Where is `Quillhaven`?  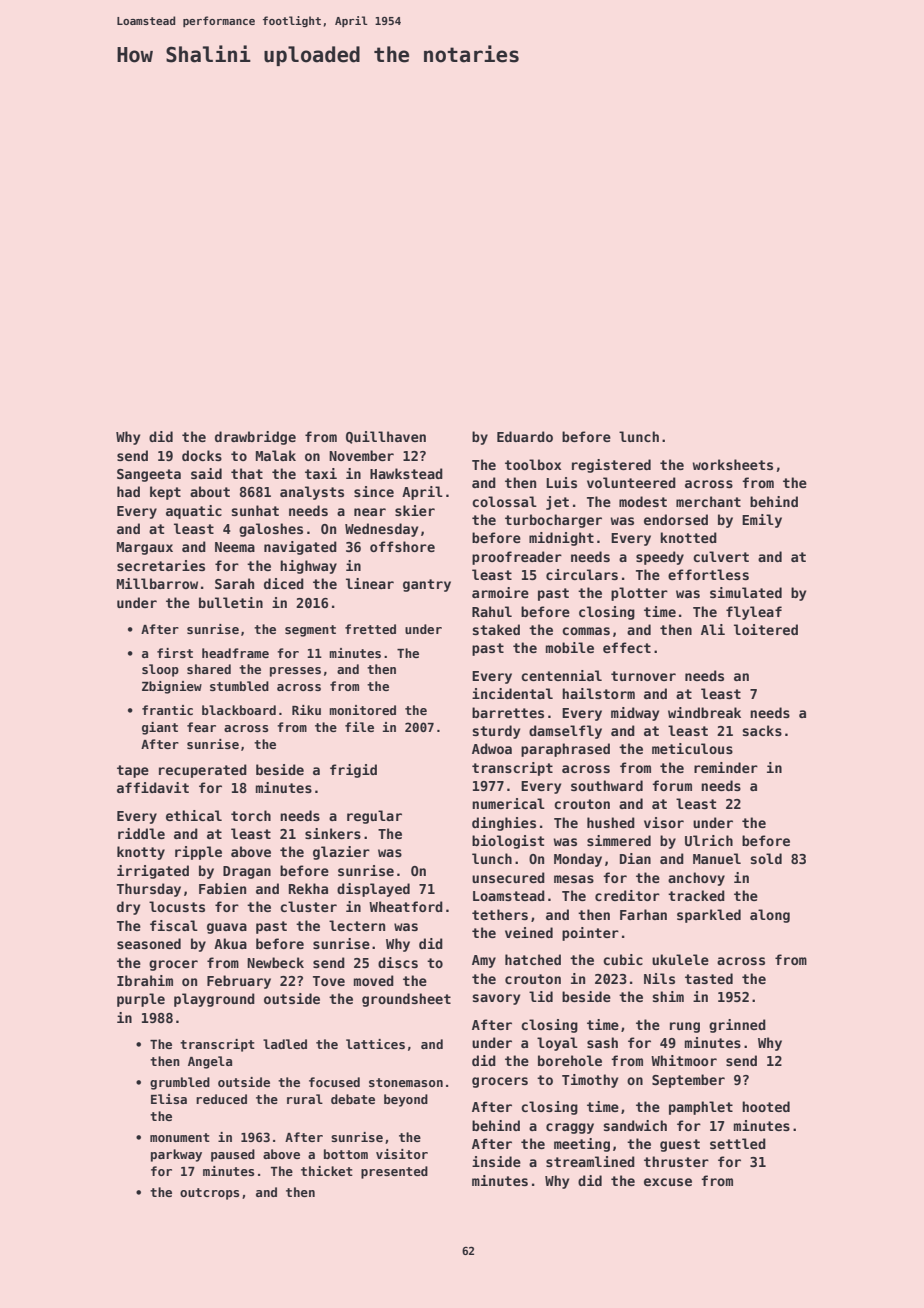
Quillhaven is located at coordinates (386, 437).
